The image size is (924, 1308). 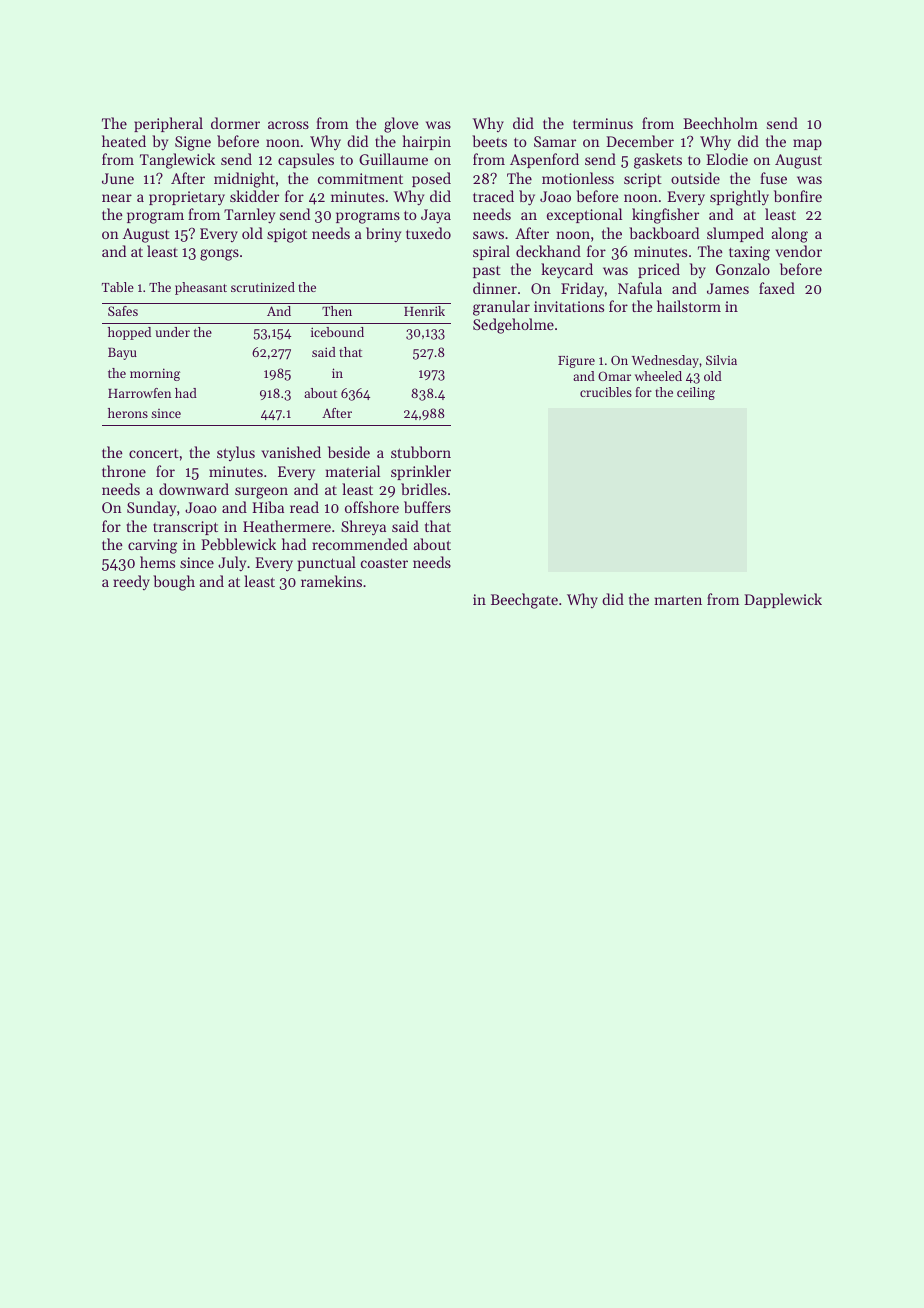 What do you see at coordinates (678, 600) in the document?
I see `marten` at bounding box center [678, 600].
